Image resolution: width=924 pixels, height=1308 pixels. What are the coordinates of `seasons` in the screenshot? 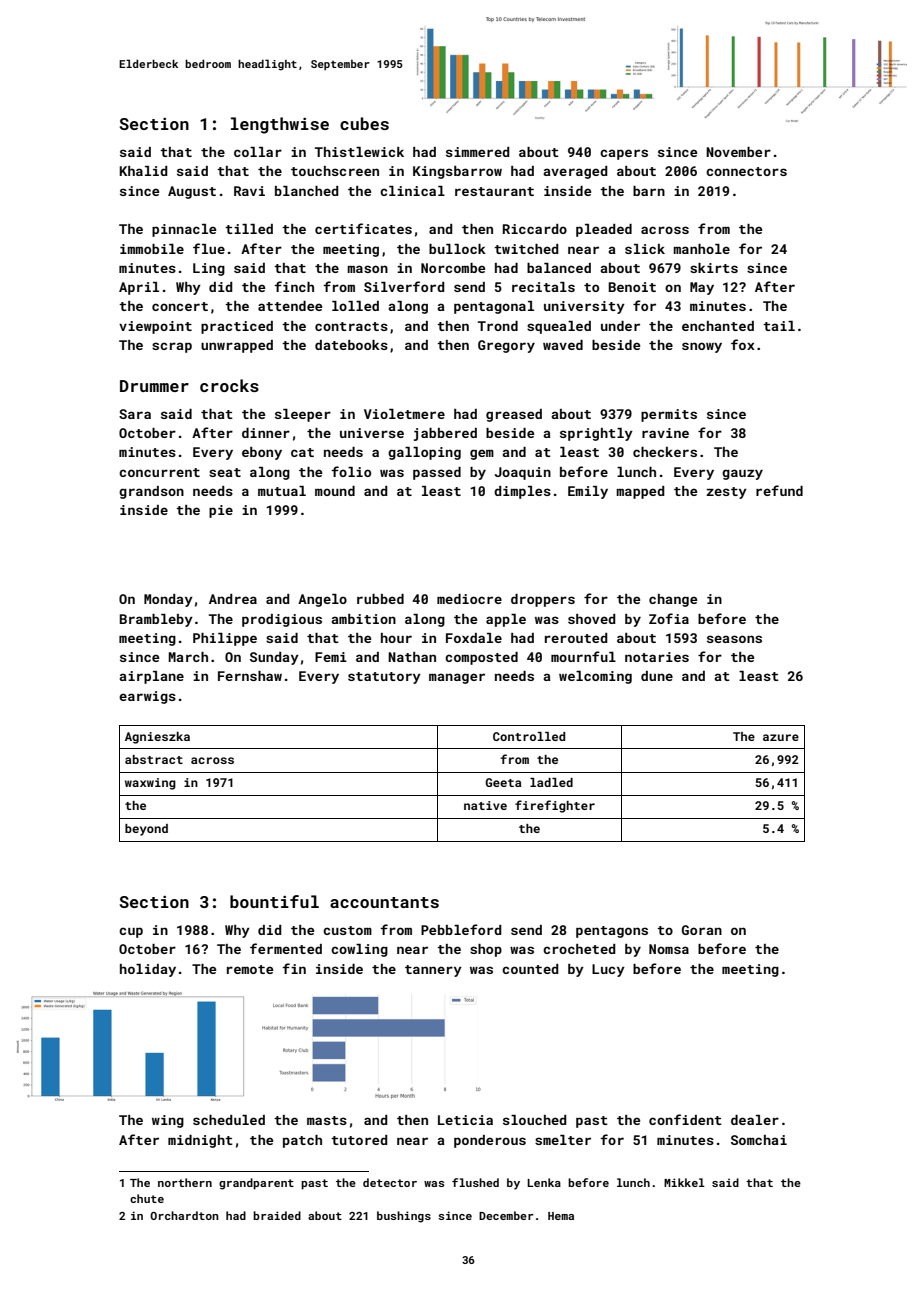 It's located at (734, 639).
